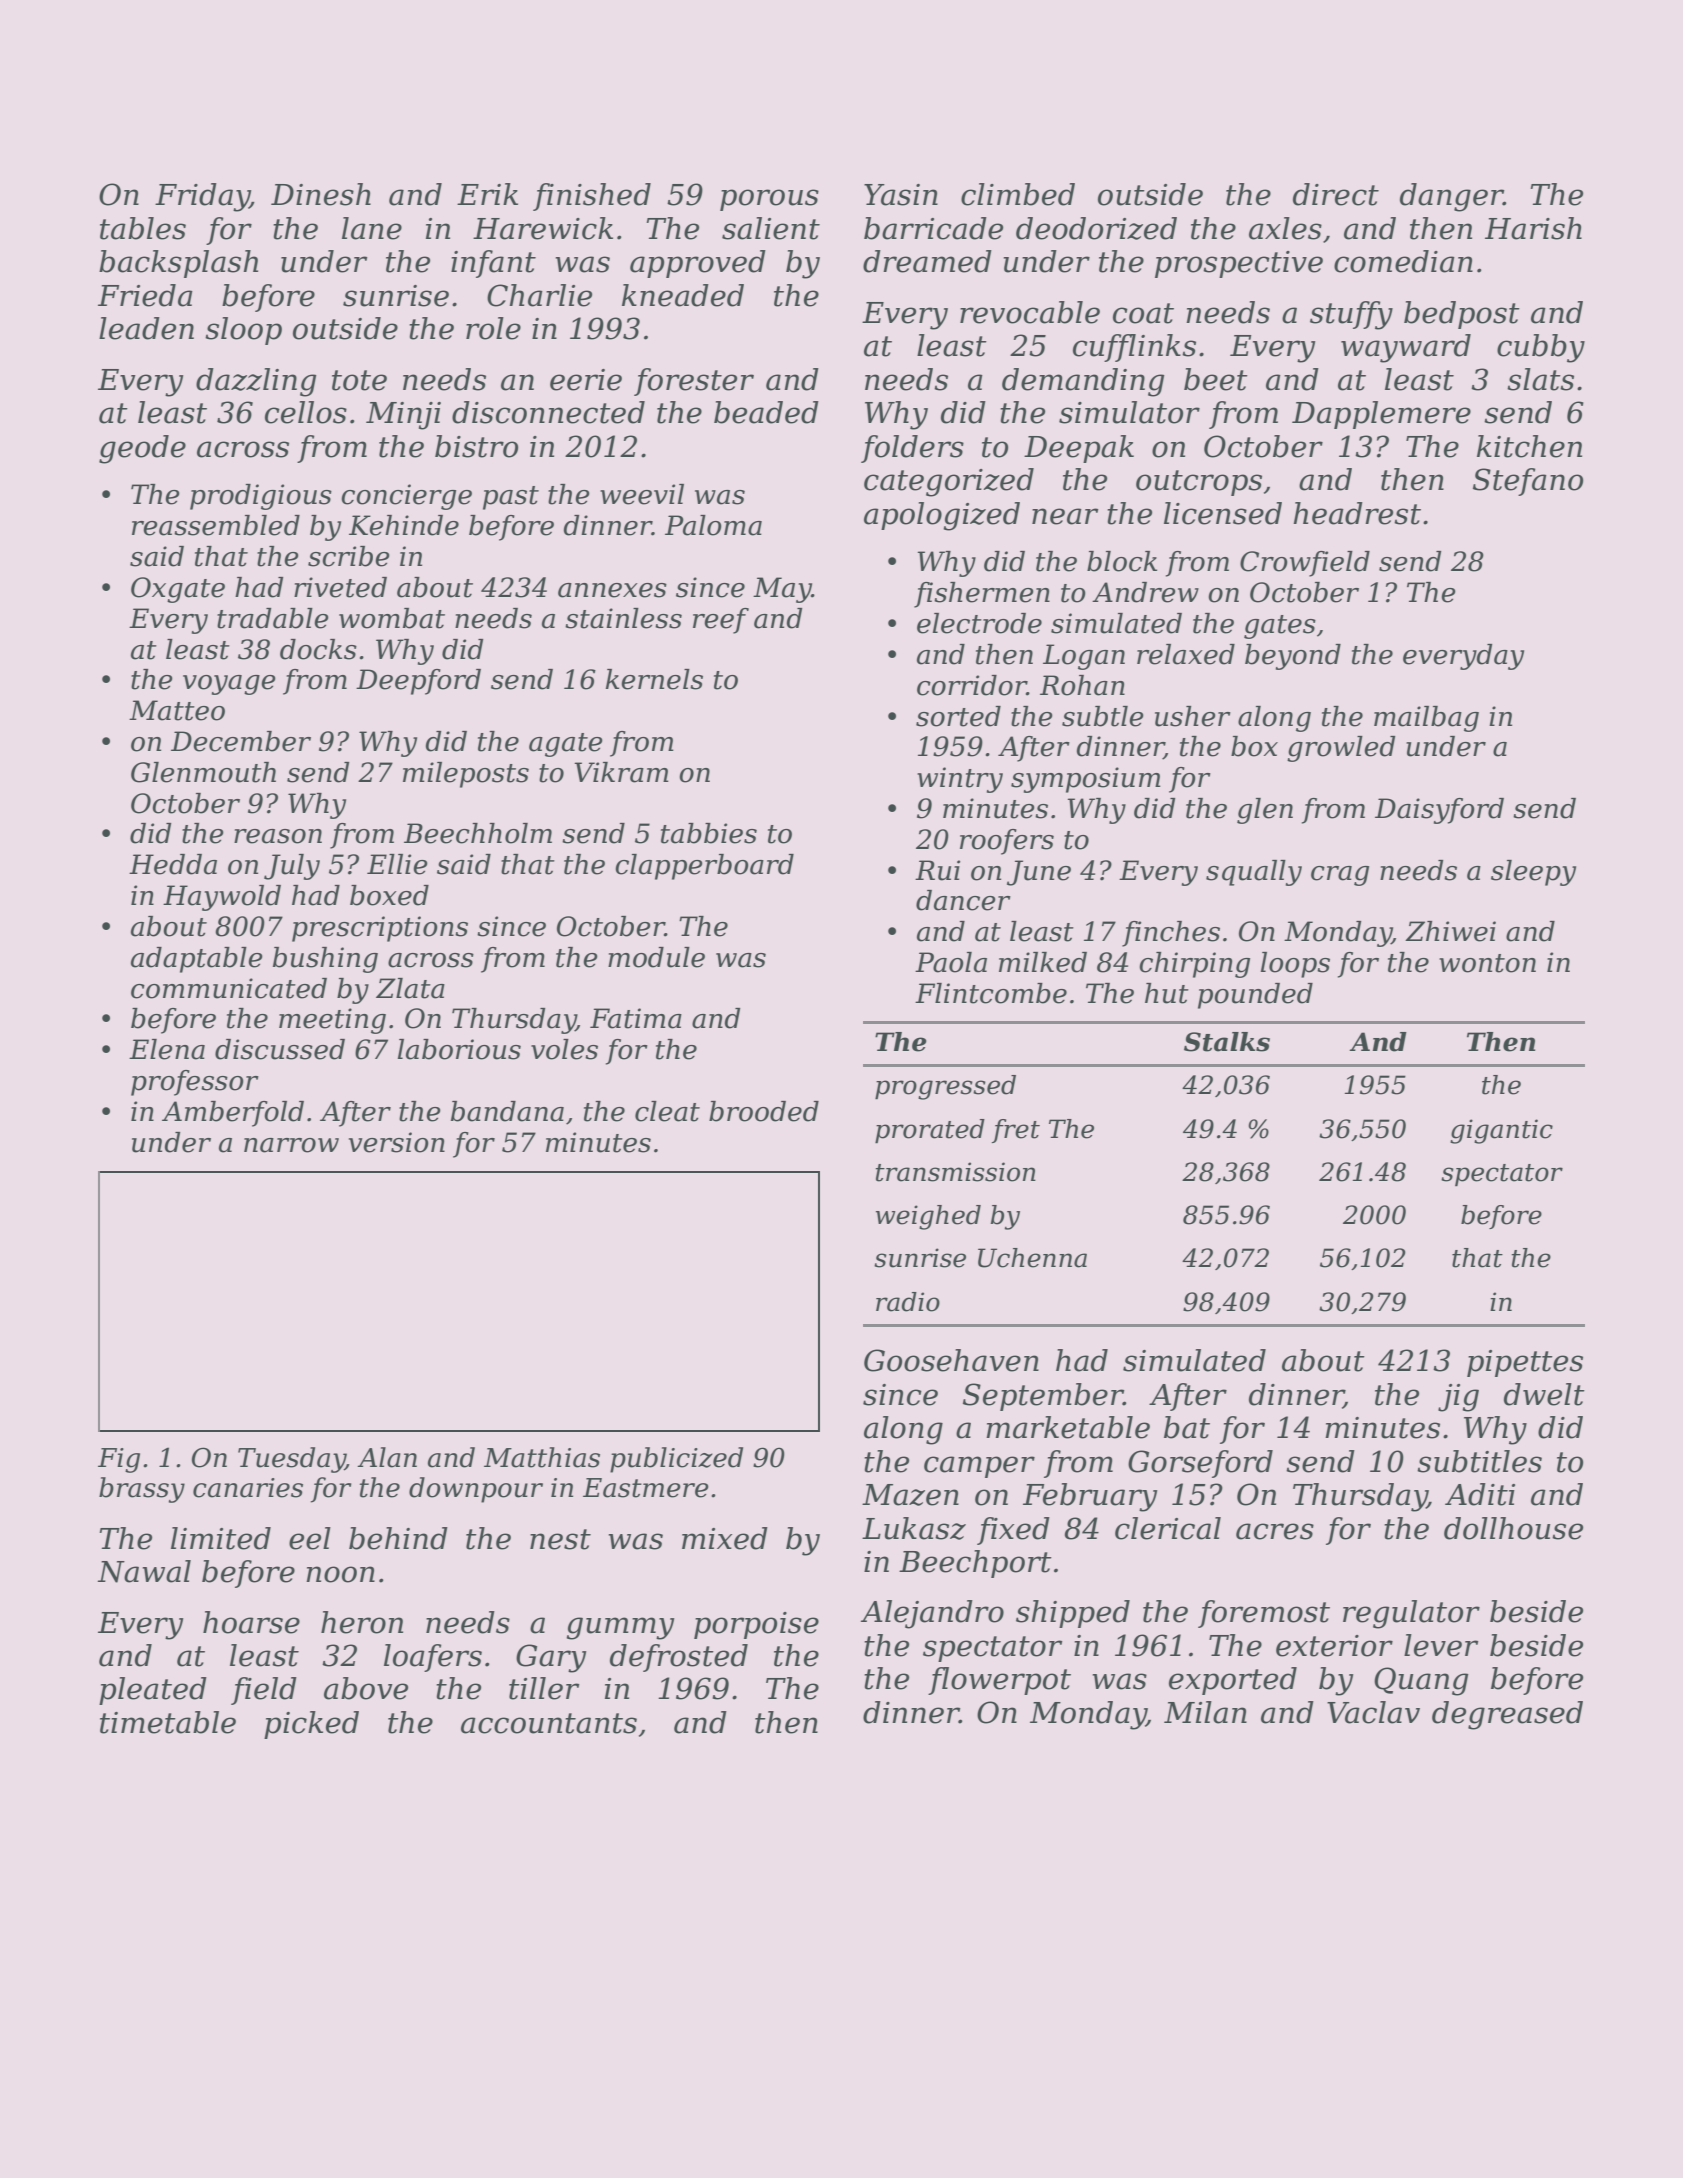 The height and width of the screenshot is (2178, 1683). Describe the element at coordinates (543, 228) in the screenshot. I see `Harewick` at that location.
